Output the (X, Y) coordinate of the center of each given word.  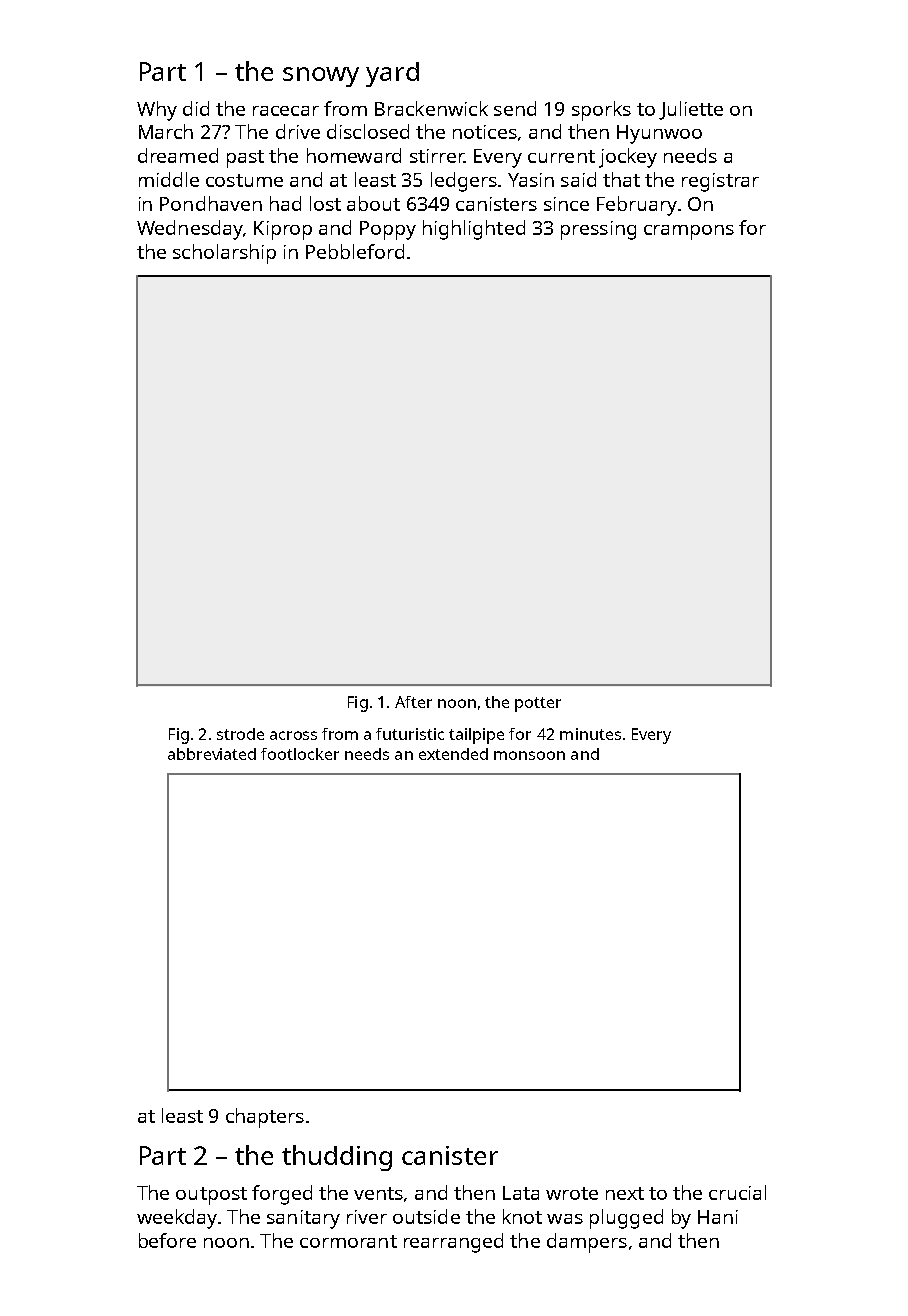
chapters (265, 1118)
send (515, 108)
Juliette (691, 110)
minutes (590, 734)
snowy (321, 77)
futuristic (410, 734)
